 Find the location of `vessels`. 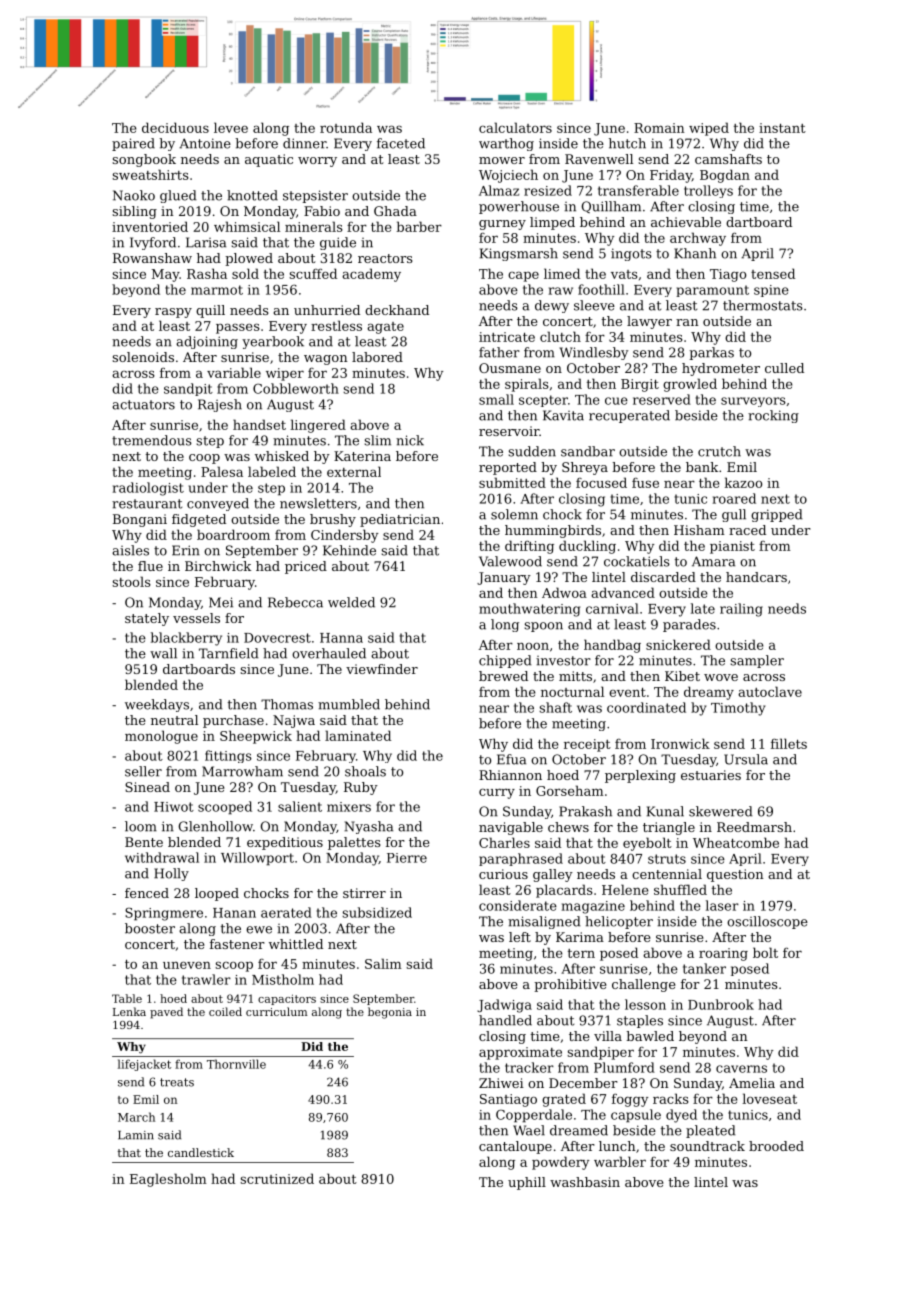

vessels is located at coordinates (196, 618).
